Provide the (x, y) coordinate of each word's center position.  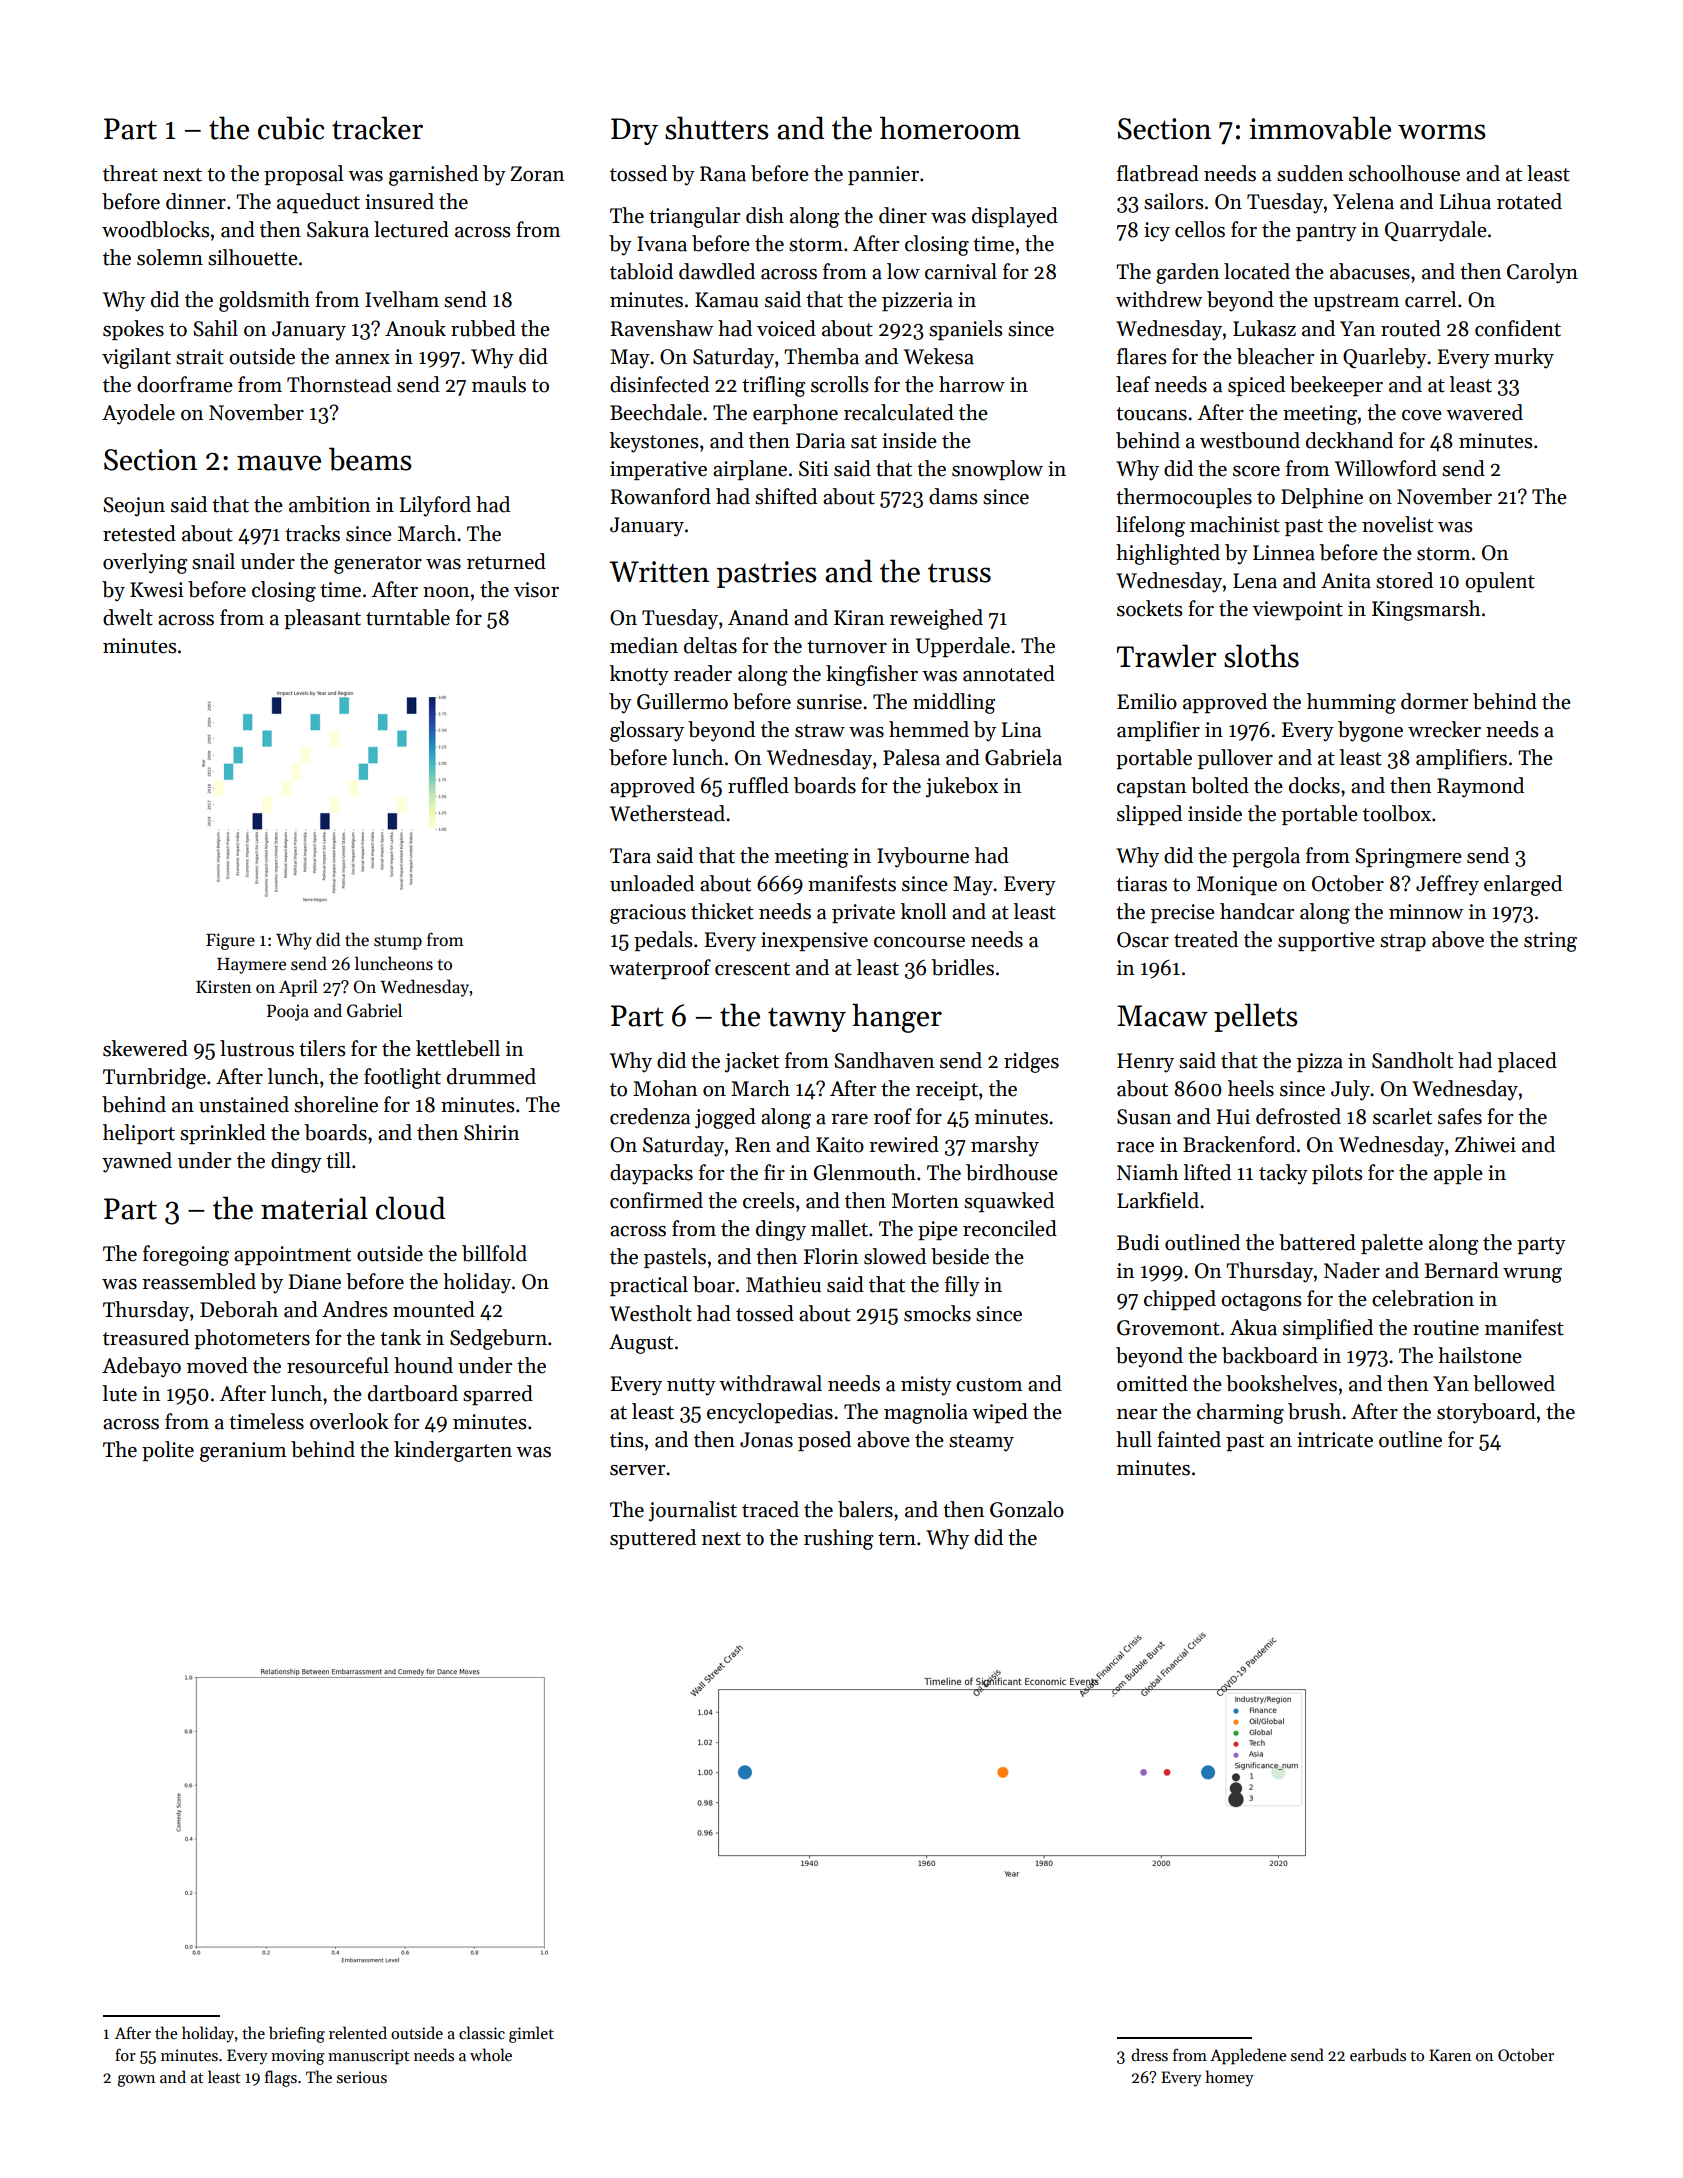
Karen (1450, 2055)
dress (1149, 2054)
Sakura (338, 229)
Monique (1237, 885)
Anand (758, 617)
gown (136, 2081)
